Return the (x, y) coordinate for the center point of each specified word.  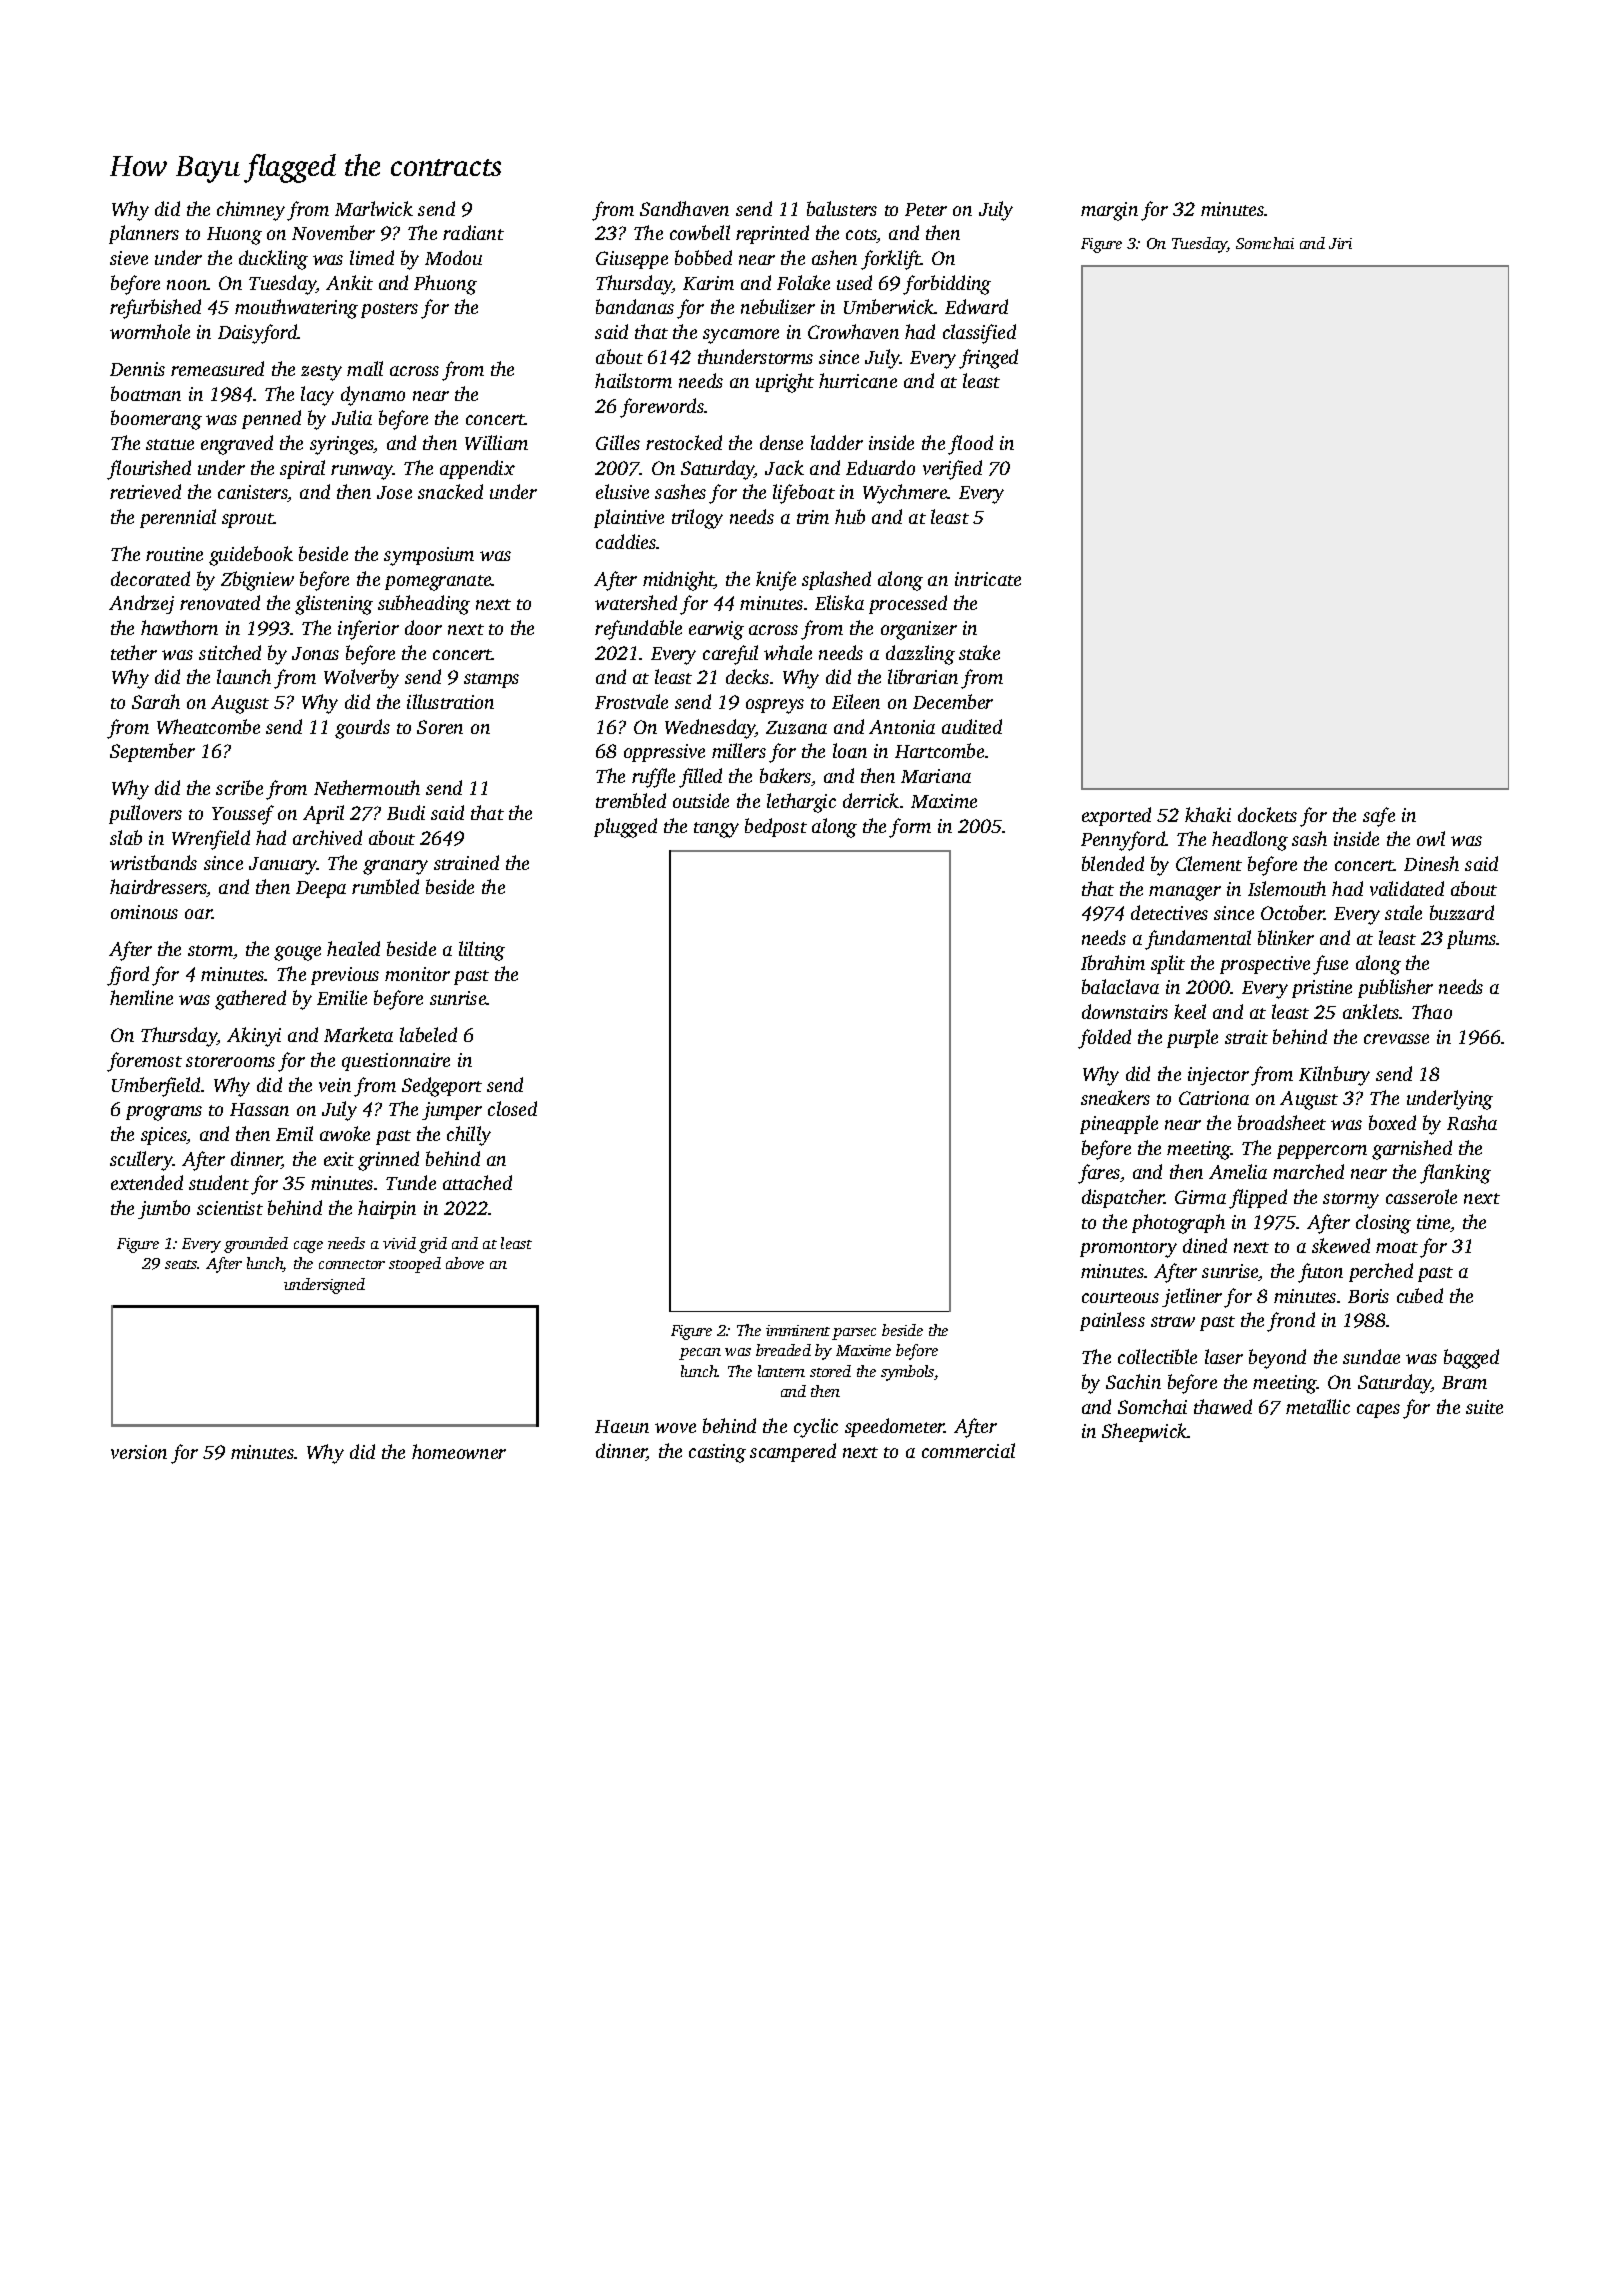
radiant (473, 232)
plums (1472, 939)
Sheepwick (1145, 1432)
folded (1104, 1039)
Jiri (1340, 243)
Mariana (936, 776)
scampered (793, 1452)
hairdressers (158, 888)
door (423, 627)
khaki (1208, 814)
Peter (926, 209)
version (139, 1452)
